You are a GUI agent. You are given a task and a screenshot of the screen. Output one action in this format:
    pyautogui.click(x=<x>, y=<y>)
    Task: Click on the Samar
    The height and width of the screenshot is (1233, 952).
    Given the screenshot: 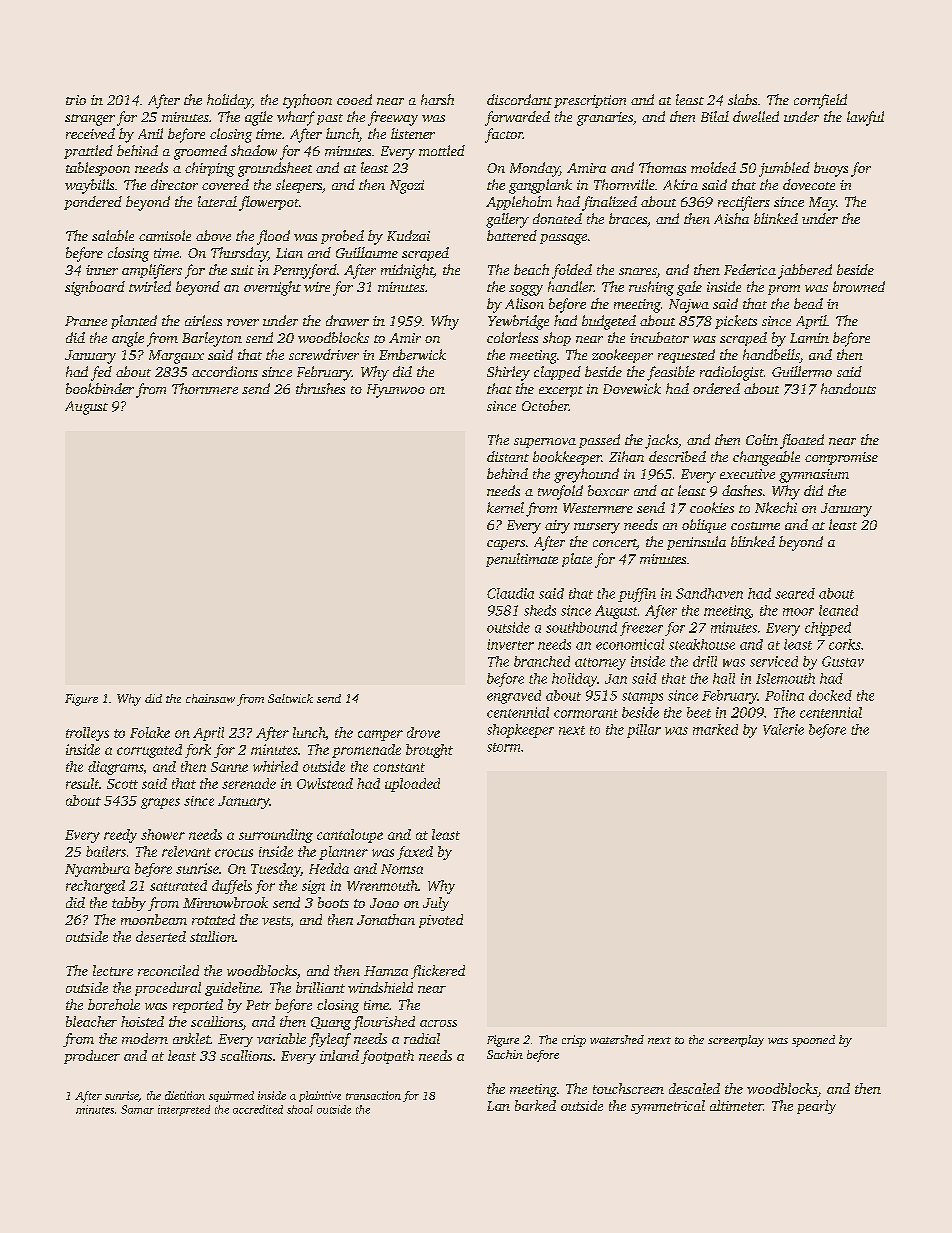 What is the action you would take?
    pyautogui.click(x=137, y=1109)
